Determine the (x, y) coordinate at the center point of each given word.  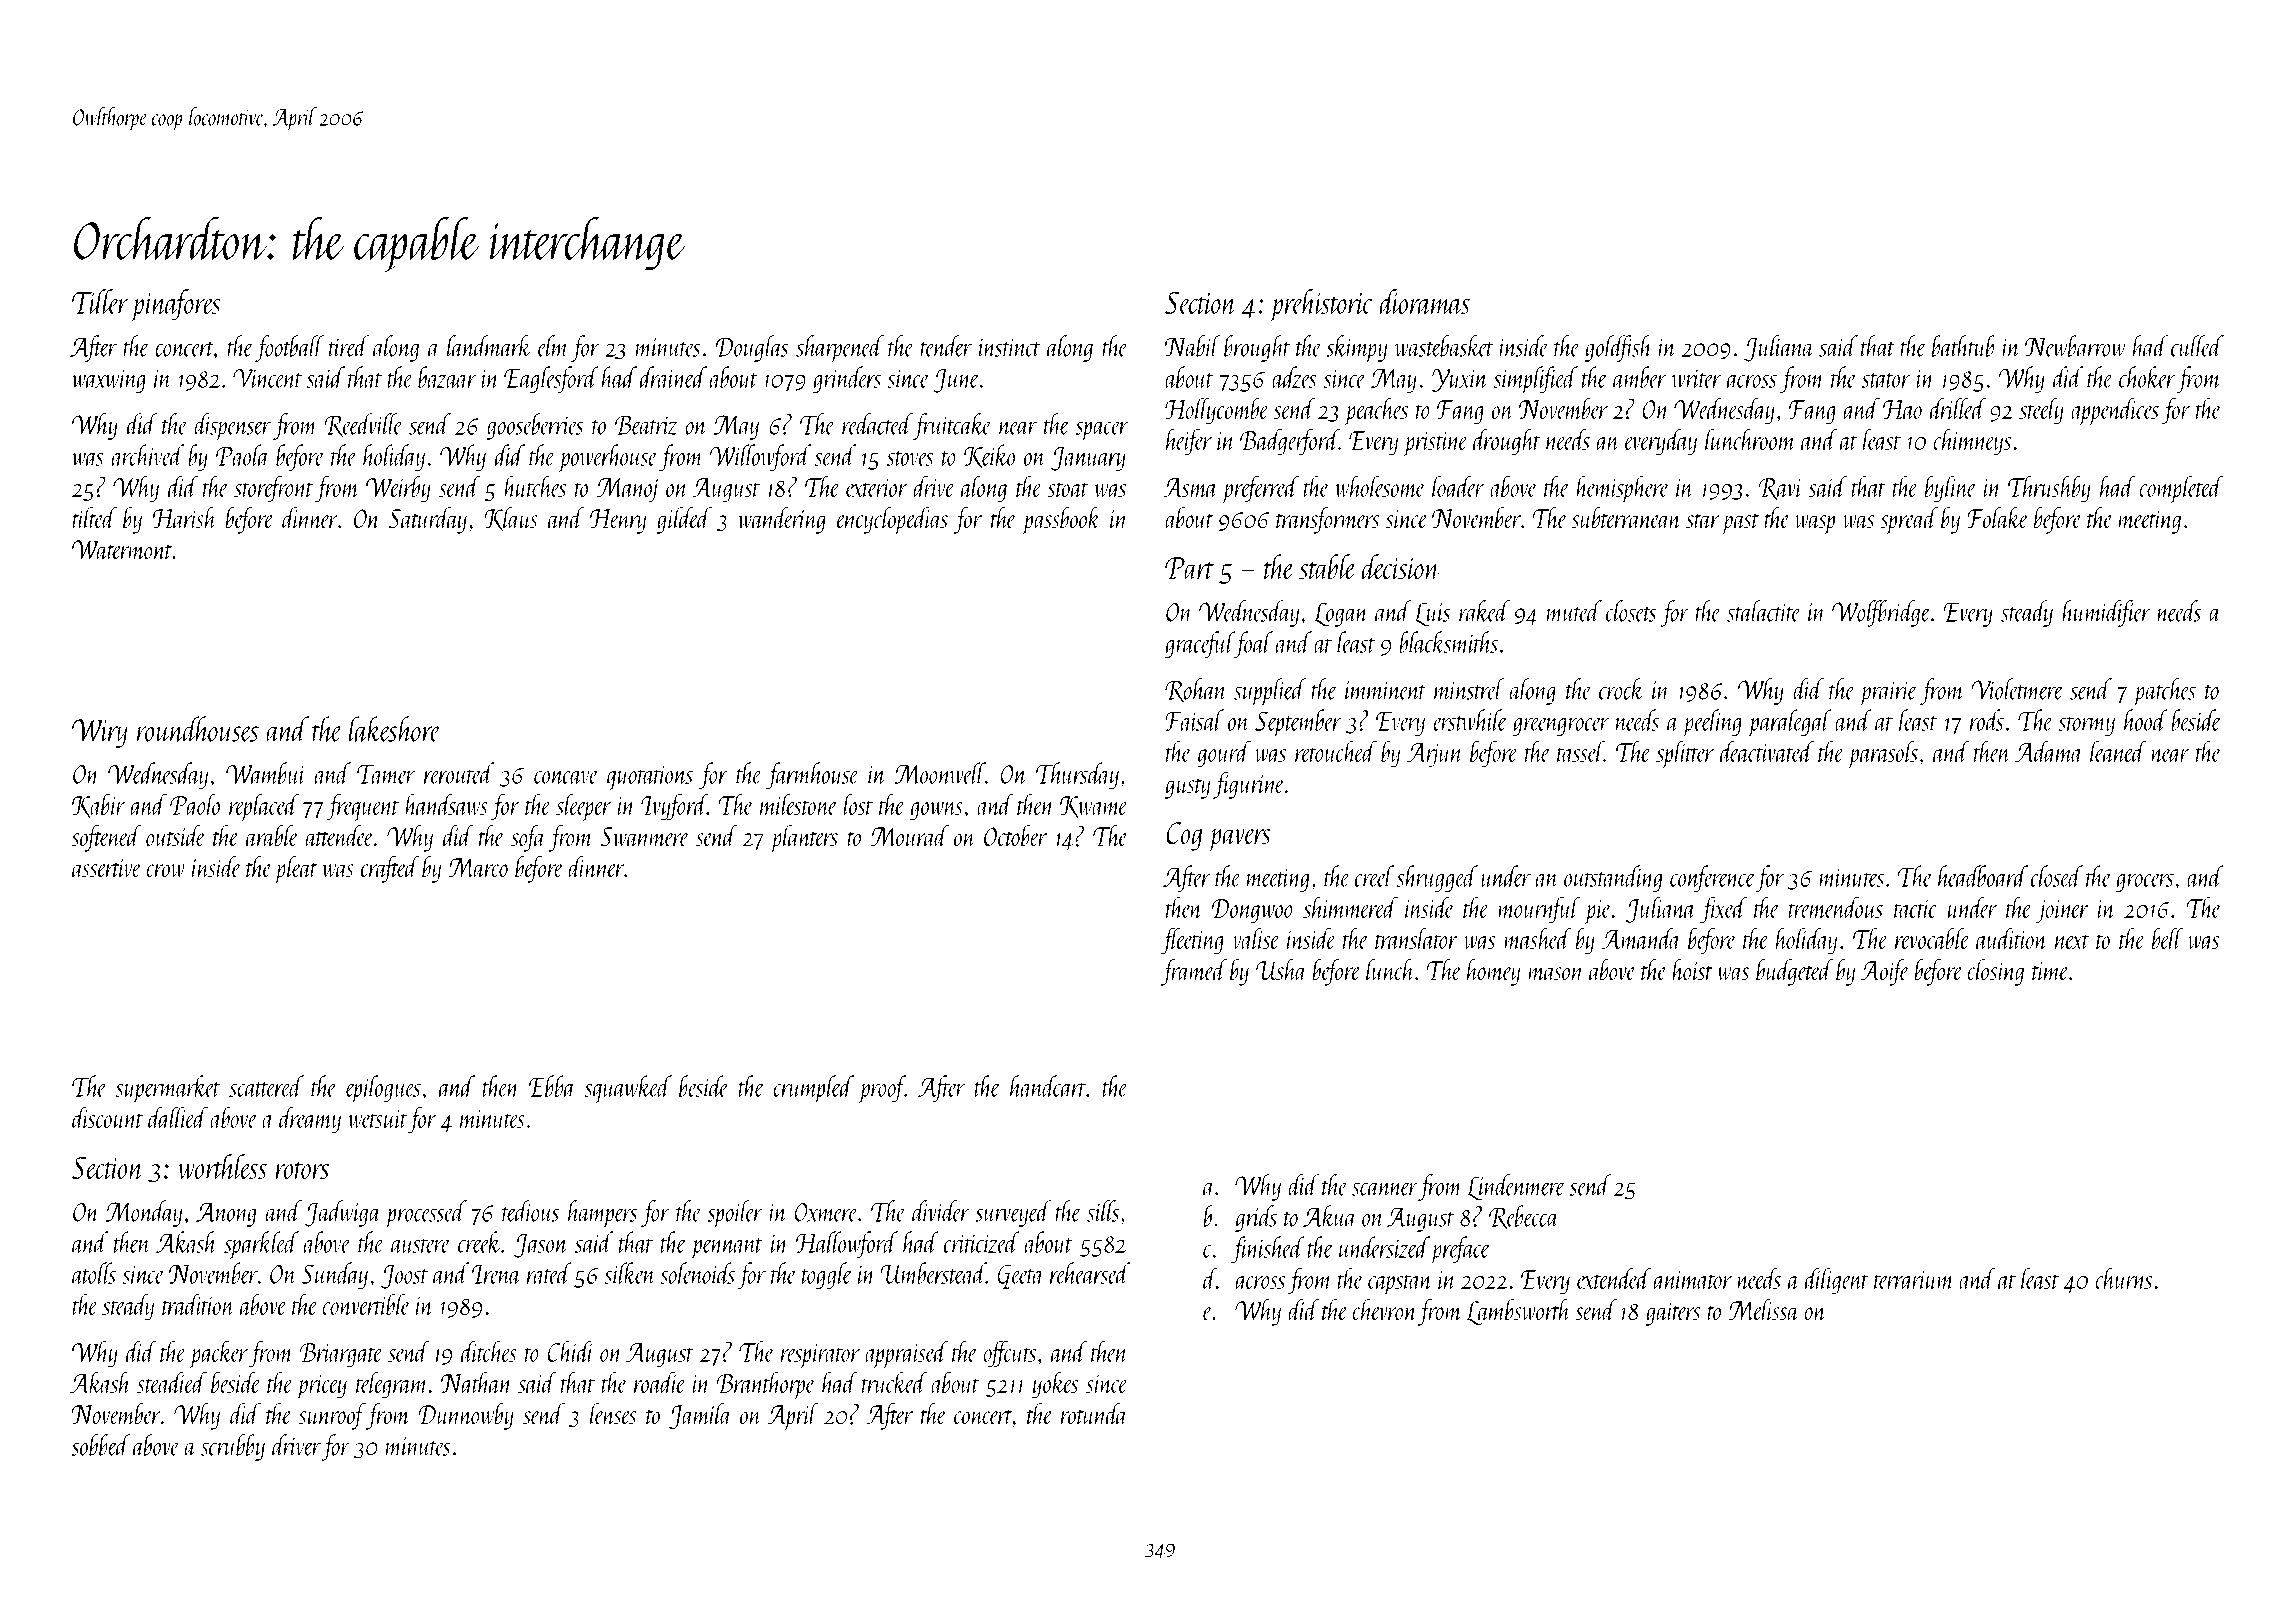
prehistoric (1322, 305)
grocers (2145, 883)
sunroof (332, 1416)
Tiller (100, 301)
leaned (2118, 751)
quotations (650, 777)
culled (2197, 346)
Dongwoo (1252, 911)
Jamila (701, 1416)
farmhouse (812, 775)
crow (165, 871)
